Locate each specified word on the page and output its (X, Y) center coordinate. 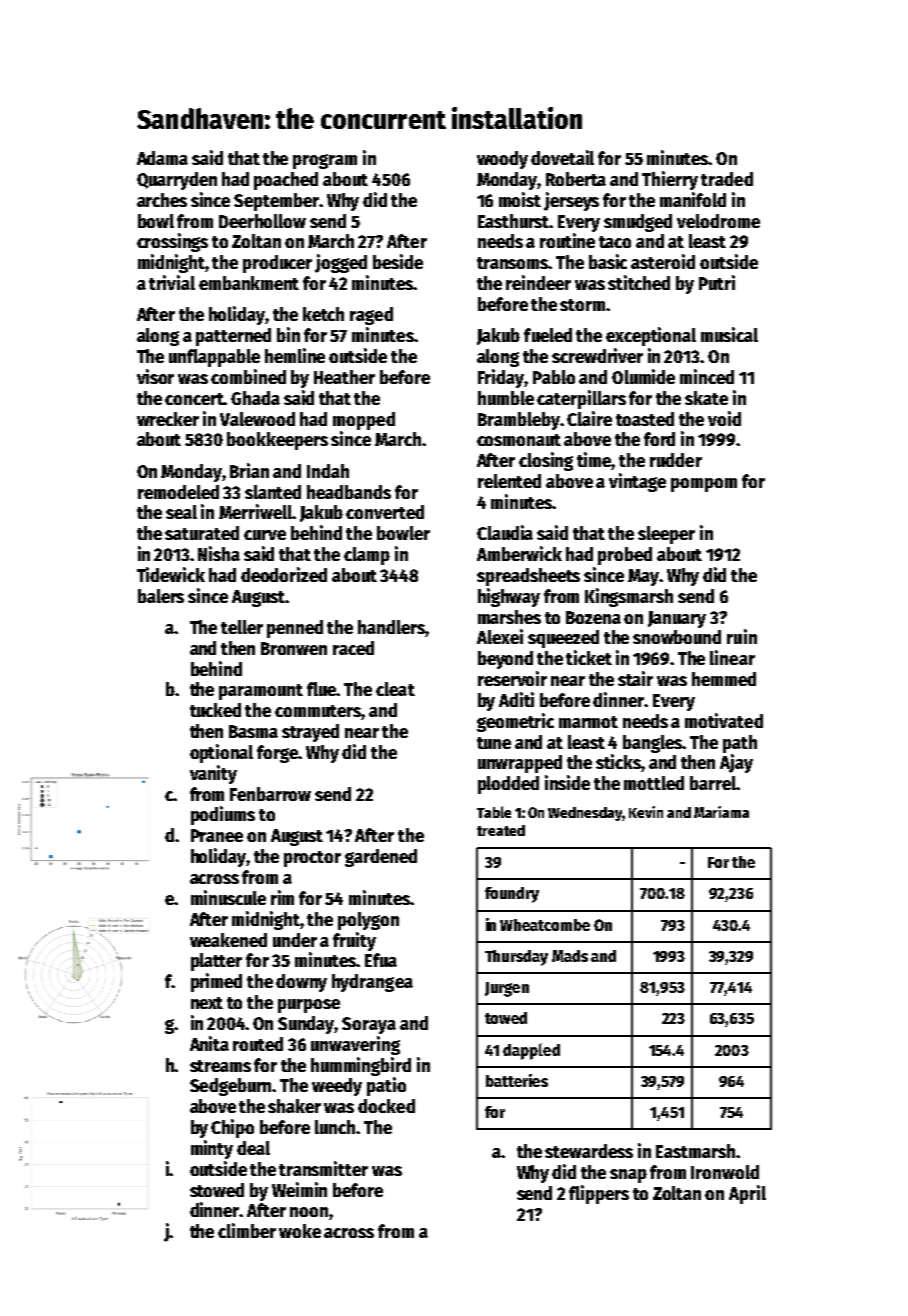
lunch (335, 1127)
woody (502, 160)
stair (635, 678)
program (325, 161)
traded (727, 179)
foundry (512, 895)
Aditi (516, 699)
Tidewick (171, 574)
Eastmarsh (695, 1151)
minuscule (228, 897)
